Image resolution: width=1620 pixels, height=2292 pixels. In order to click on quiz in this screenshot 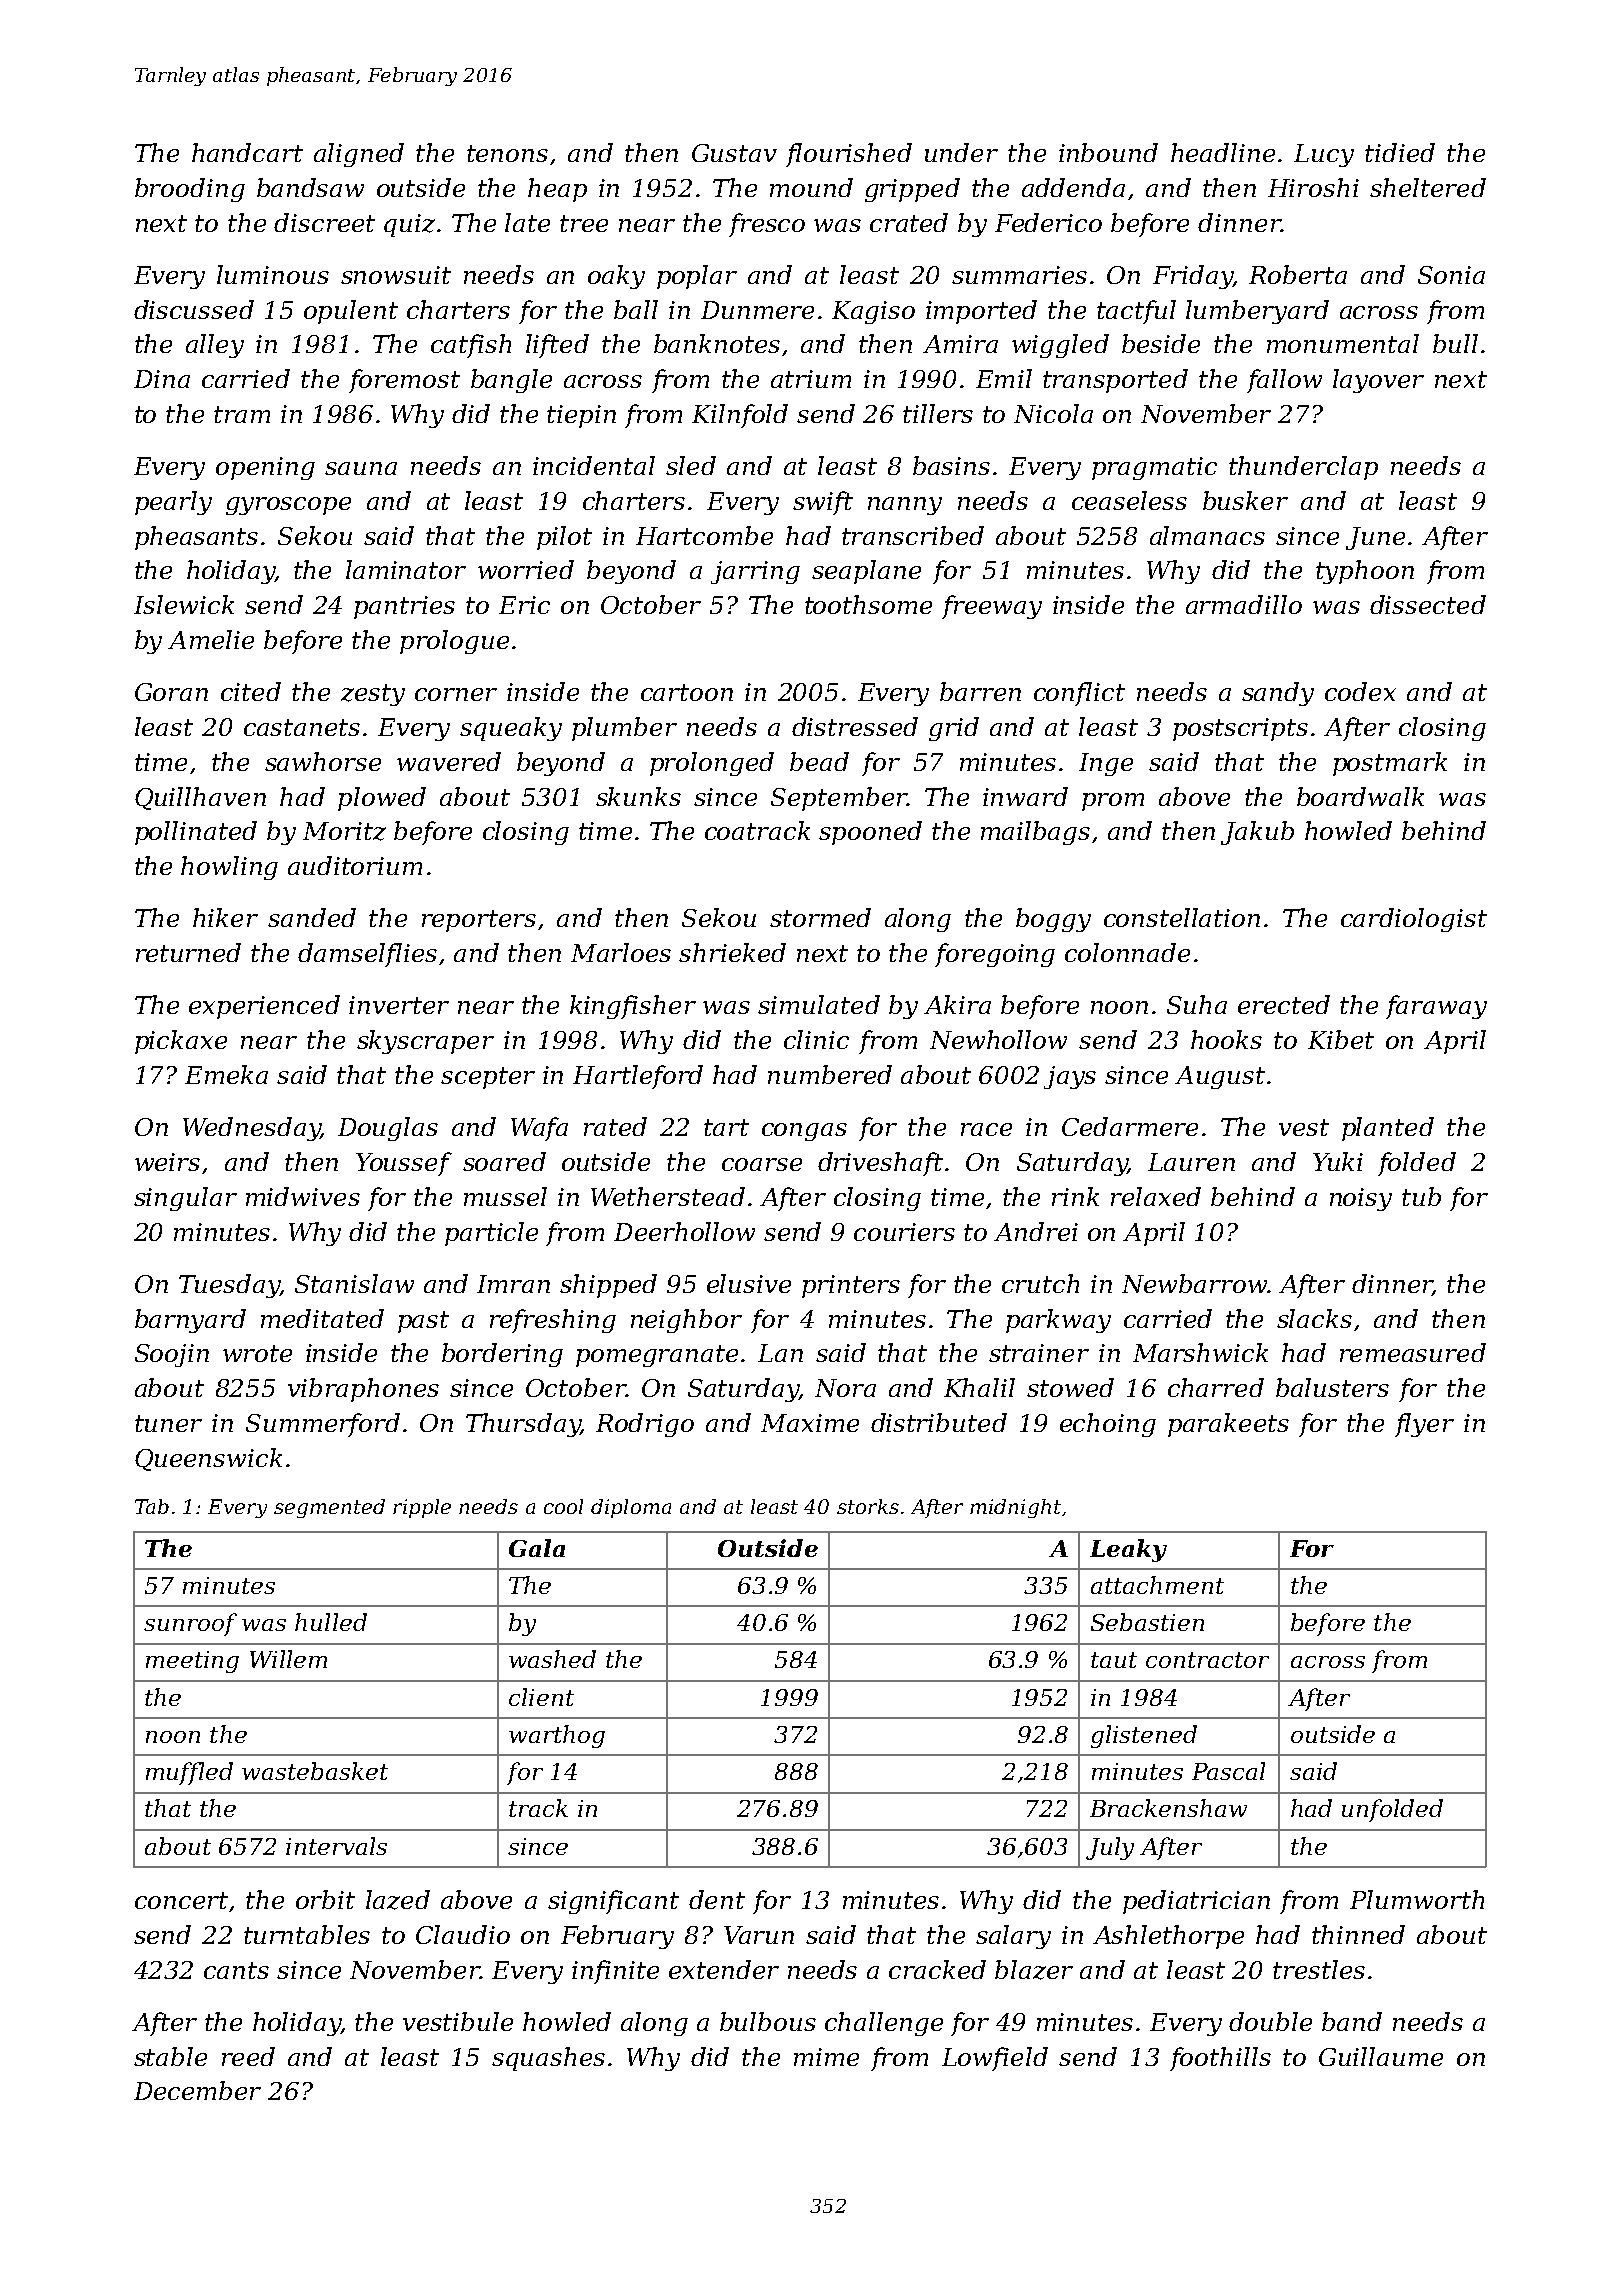, I will do `click(409, 225)`.
